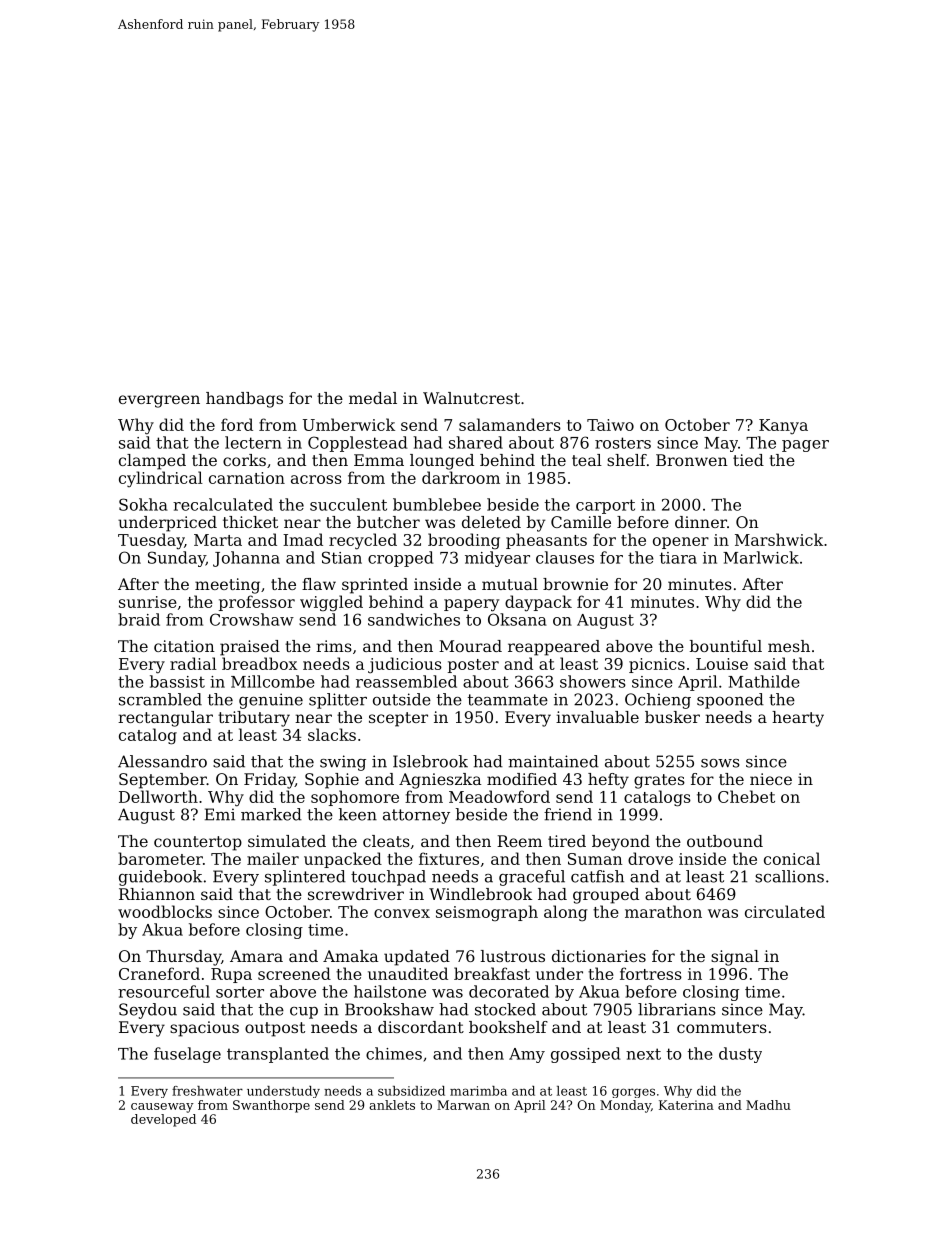 This image has width=952, height=1233. What do you see at coordinates (605, 506) in the image?
I see `carport` at bounding box center [605, 506].
